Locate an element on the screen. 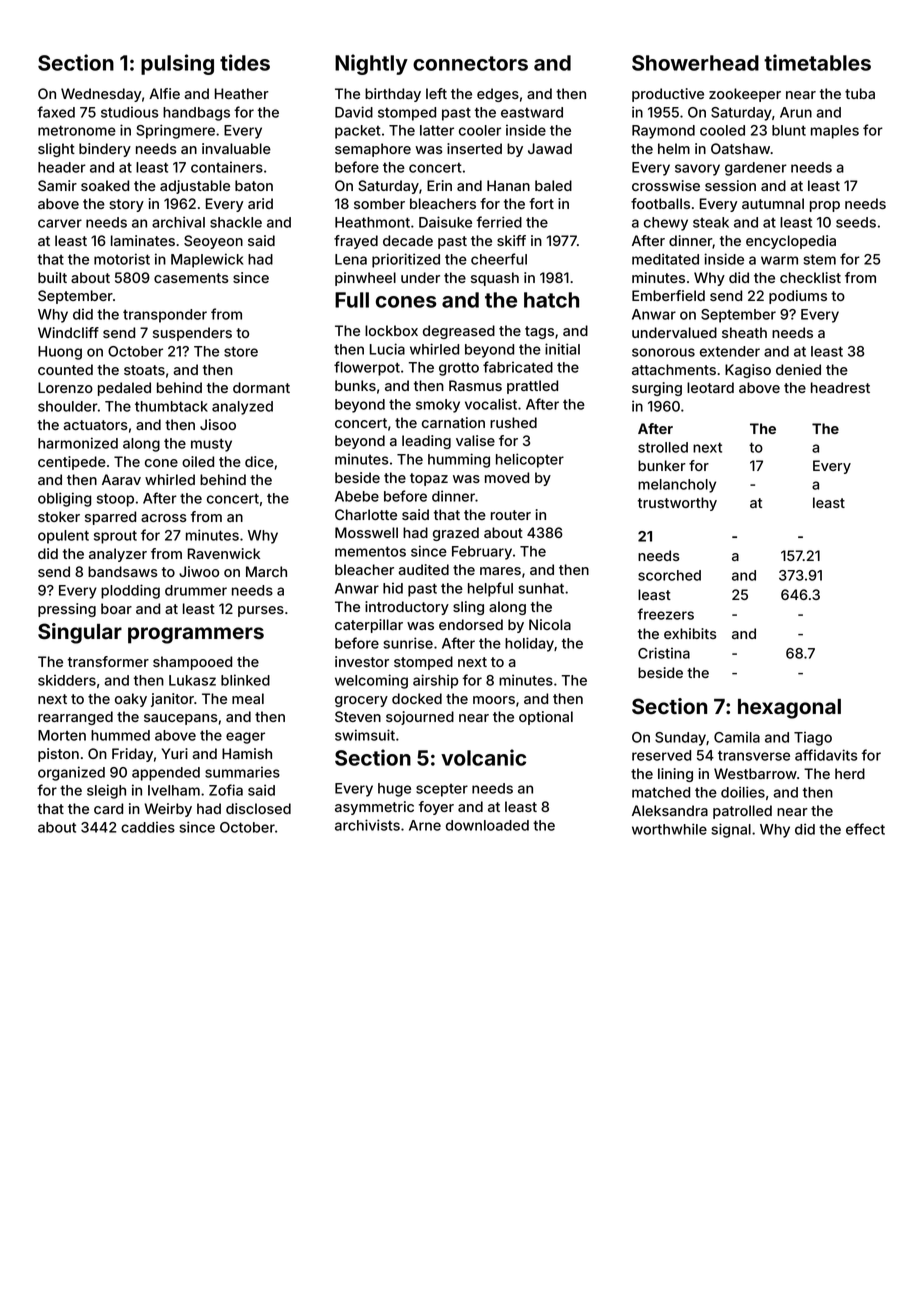 This screenshot has height=1308, width=924. lining is located at coordinates (675, 775).
